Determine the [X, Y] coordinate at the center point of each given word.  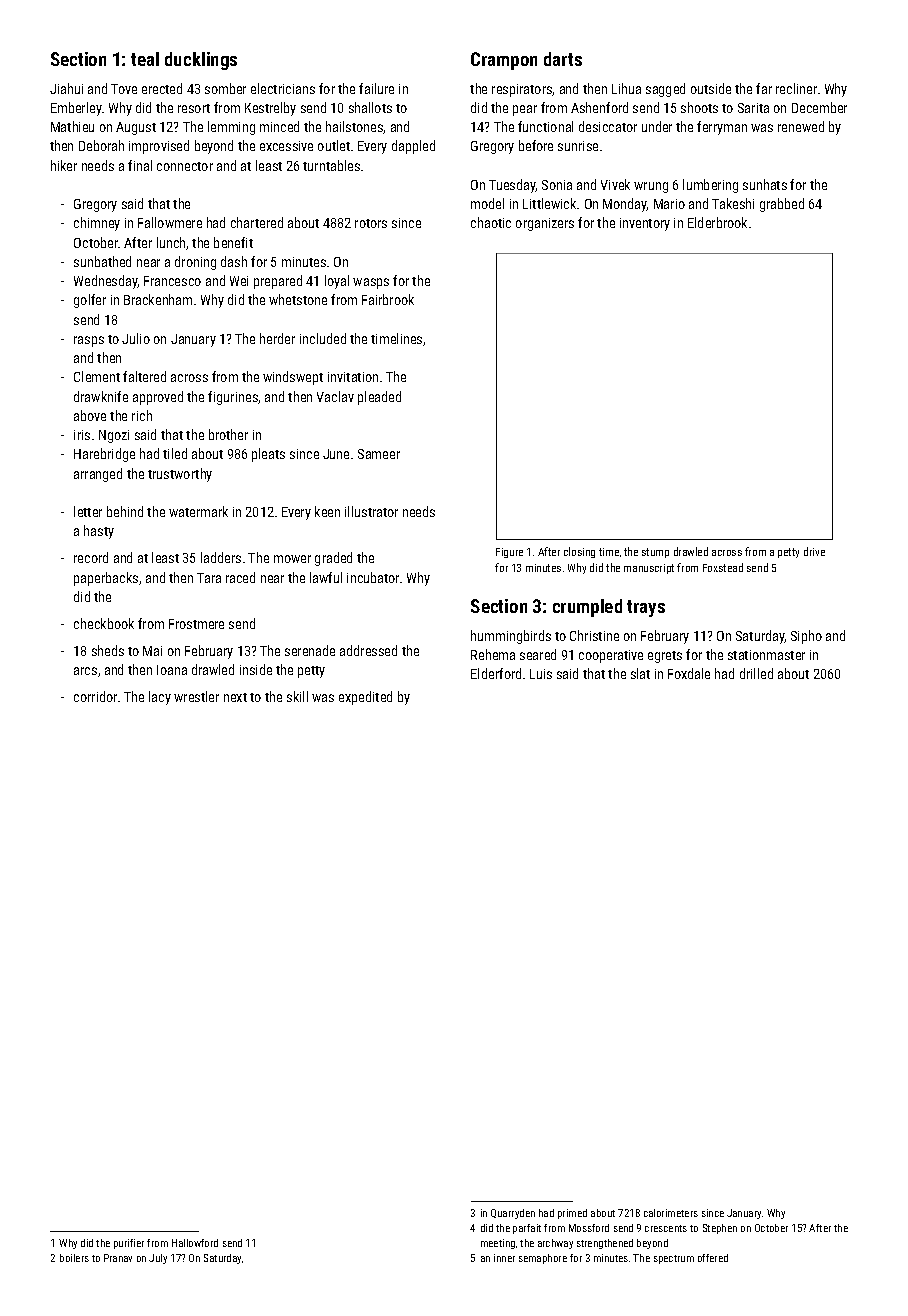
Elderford [496, 673]
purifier [129, 1244]
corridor [95, 696]
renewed [801, 126]
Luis [541, 674]
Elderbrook [717, 222]
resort [194, 108]
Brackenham [158, 299]
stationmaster [766, 655]
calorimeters [671, 1213]
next [235, 697]
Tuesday [512, 186]
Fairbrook [388, 299]
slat [640, 673]
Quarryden [513, 1214]
